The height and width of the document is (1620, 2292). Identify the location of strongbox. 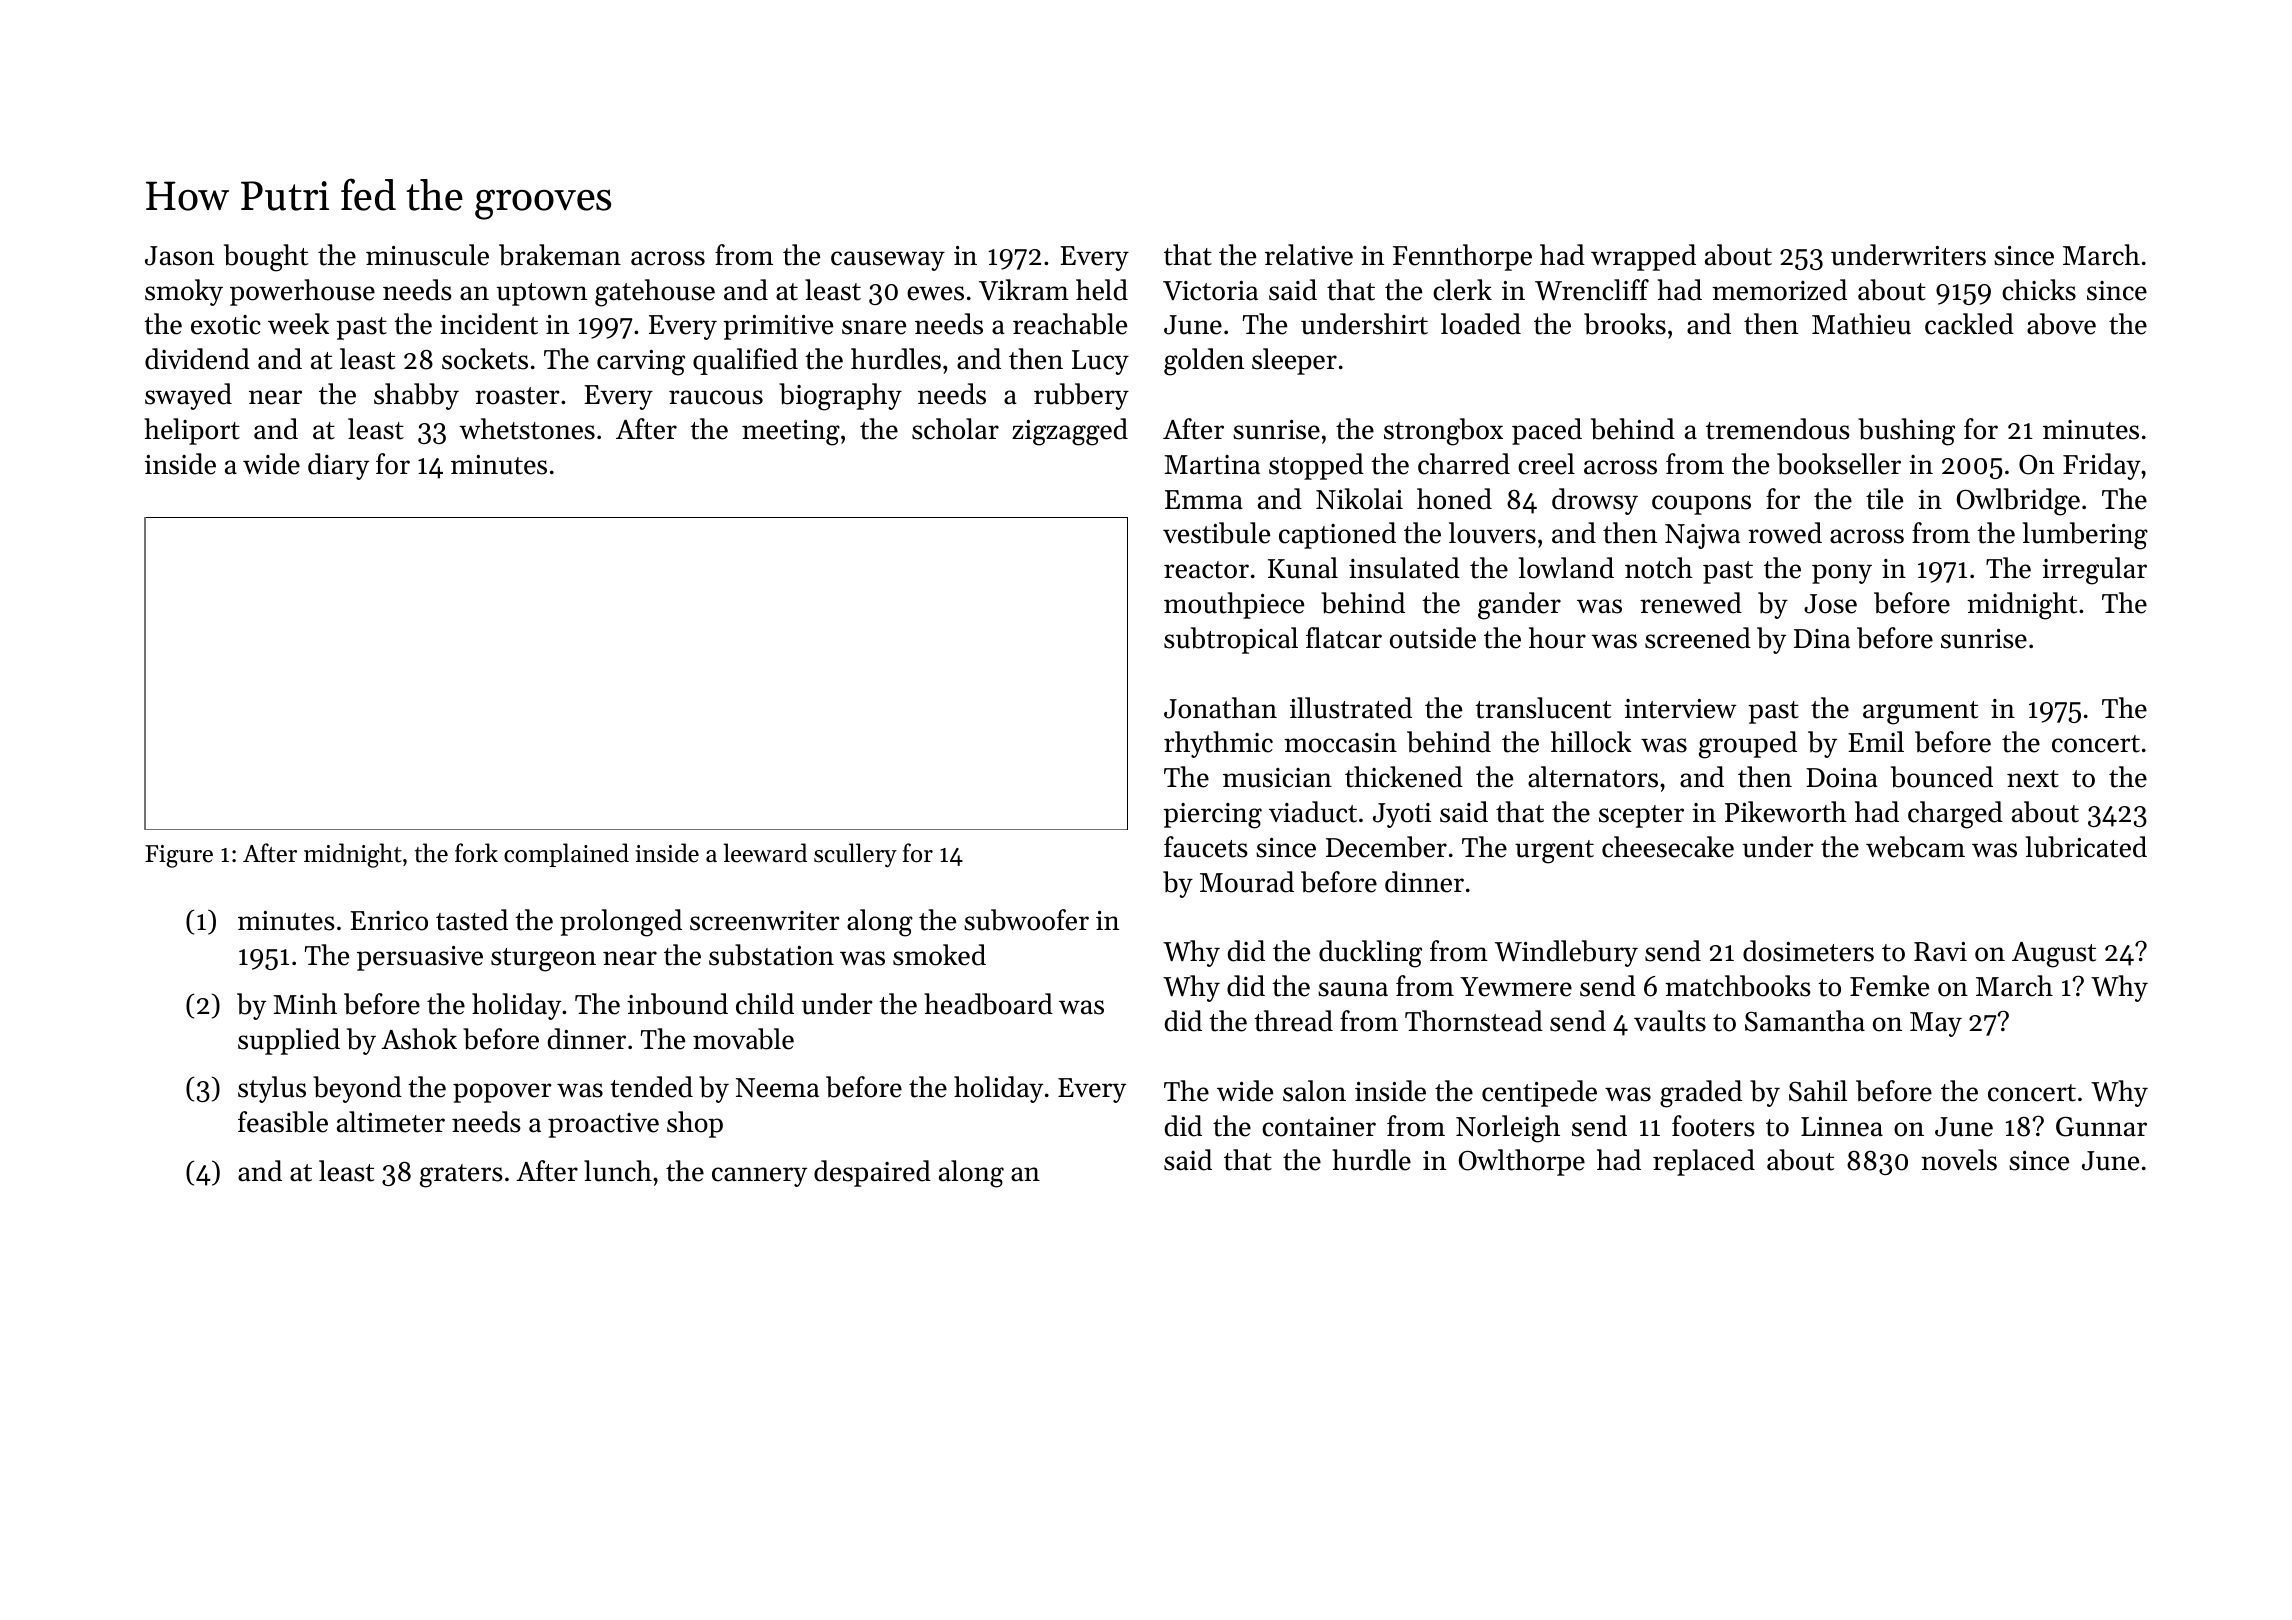
(1443, 432).
